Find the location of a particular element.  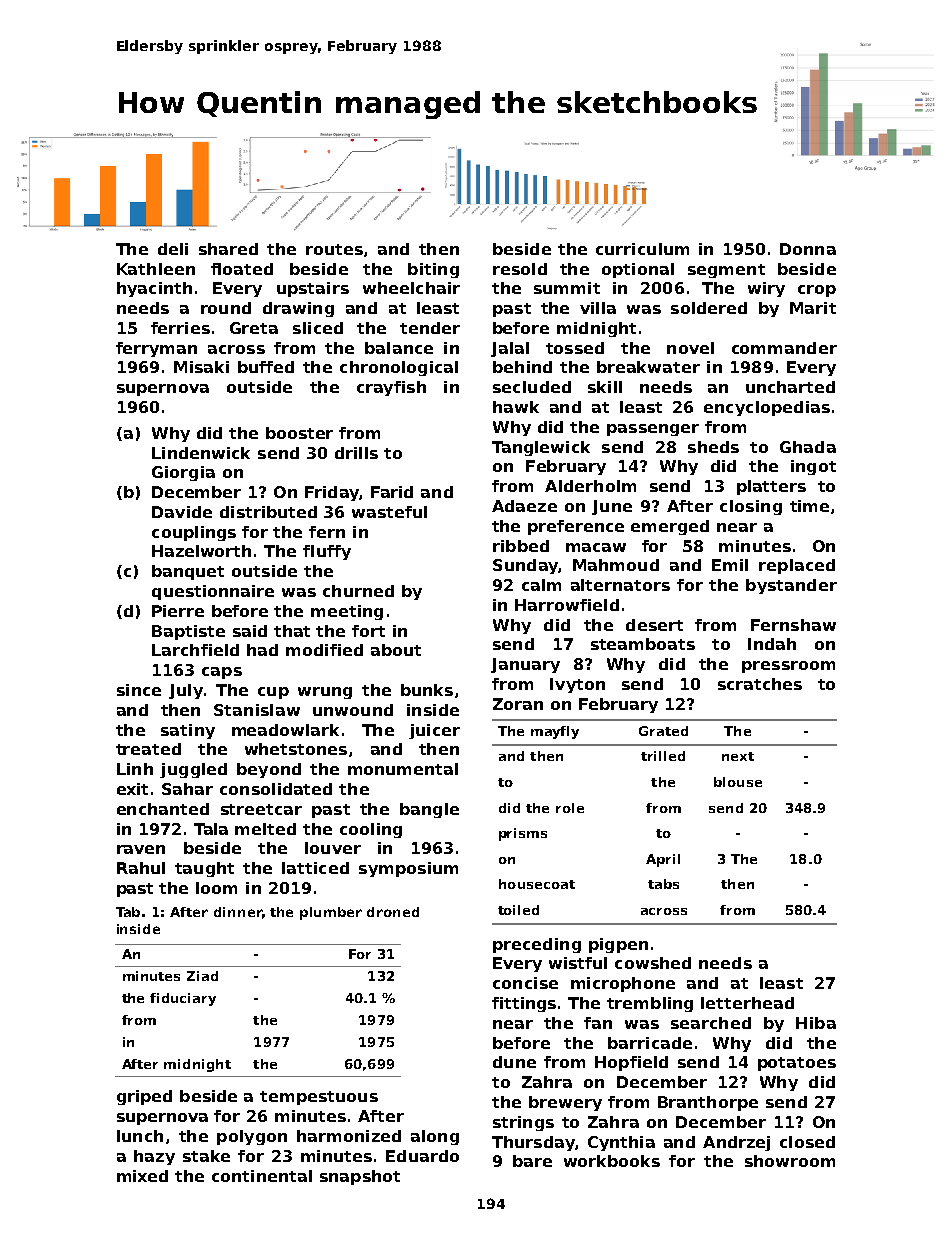

Misaki is located at coordinates (201, 367).
